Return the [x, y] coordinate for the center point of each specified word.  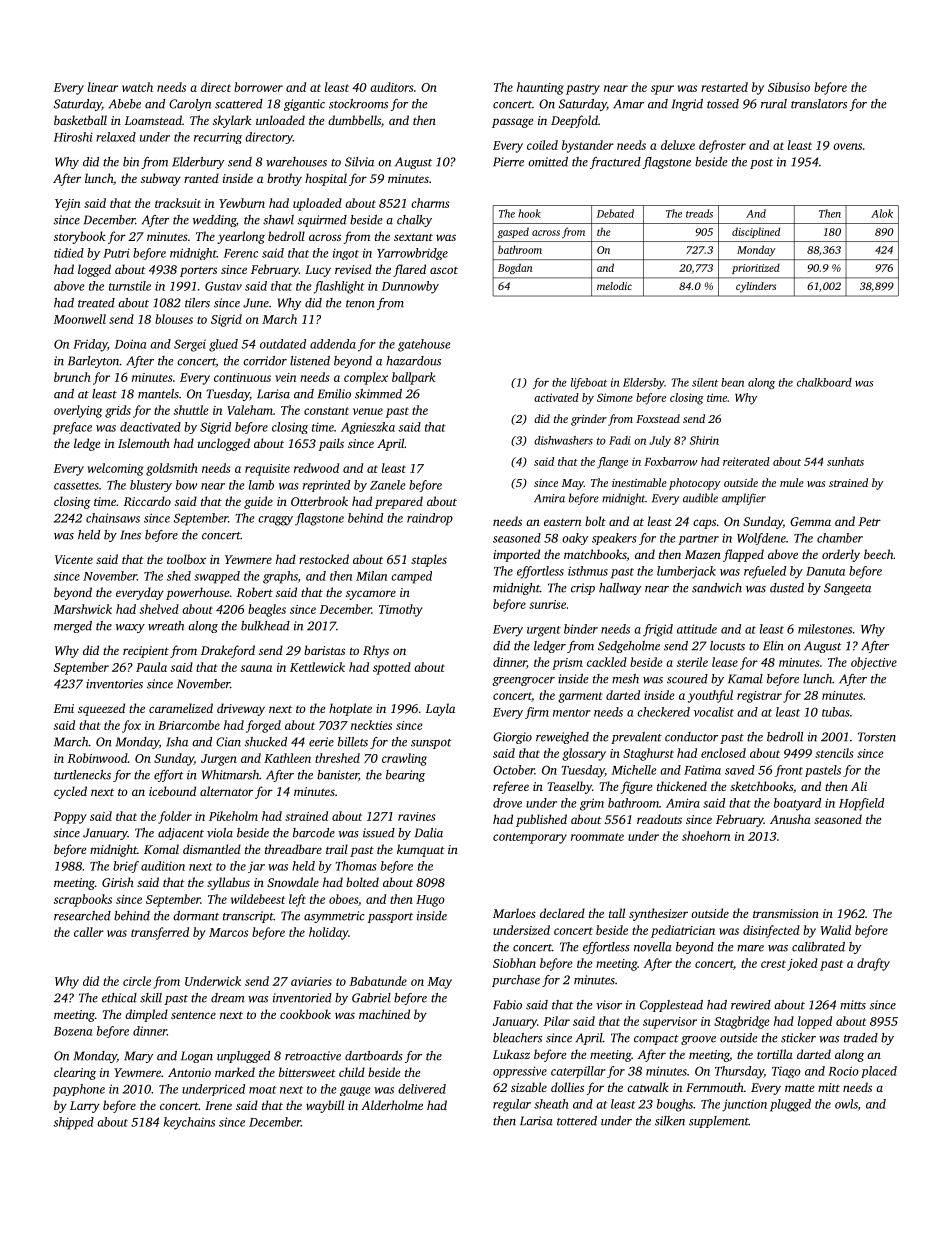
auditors [392, 87]
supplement [719, 1122]
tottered [577, 1121]
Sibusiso [789, 87]
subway [161, 179]
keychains [189, 1123]
